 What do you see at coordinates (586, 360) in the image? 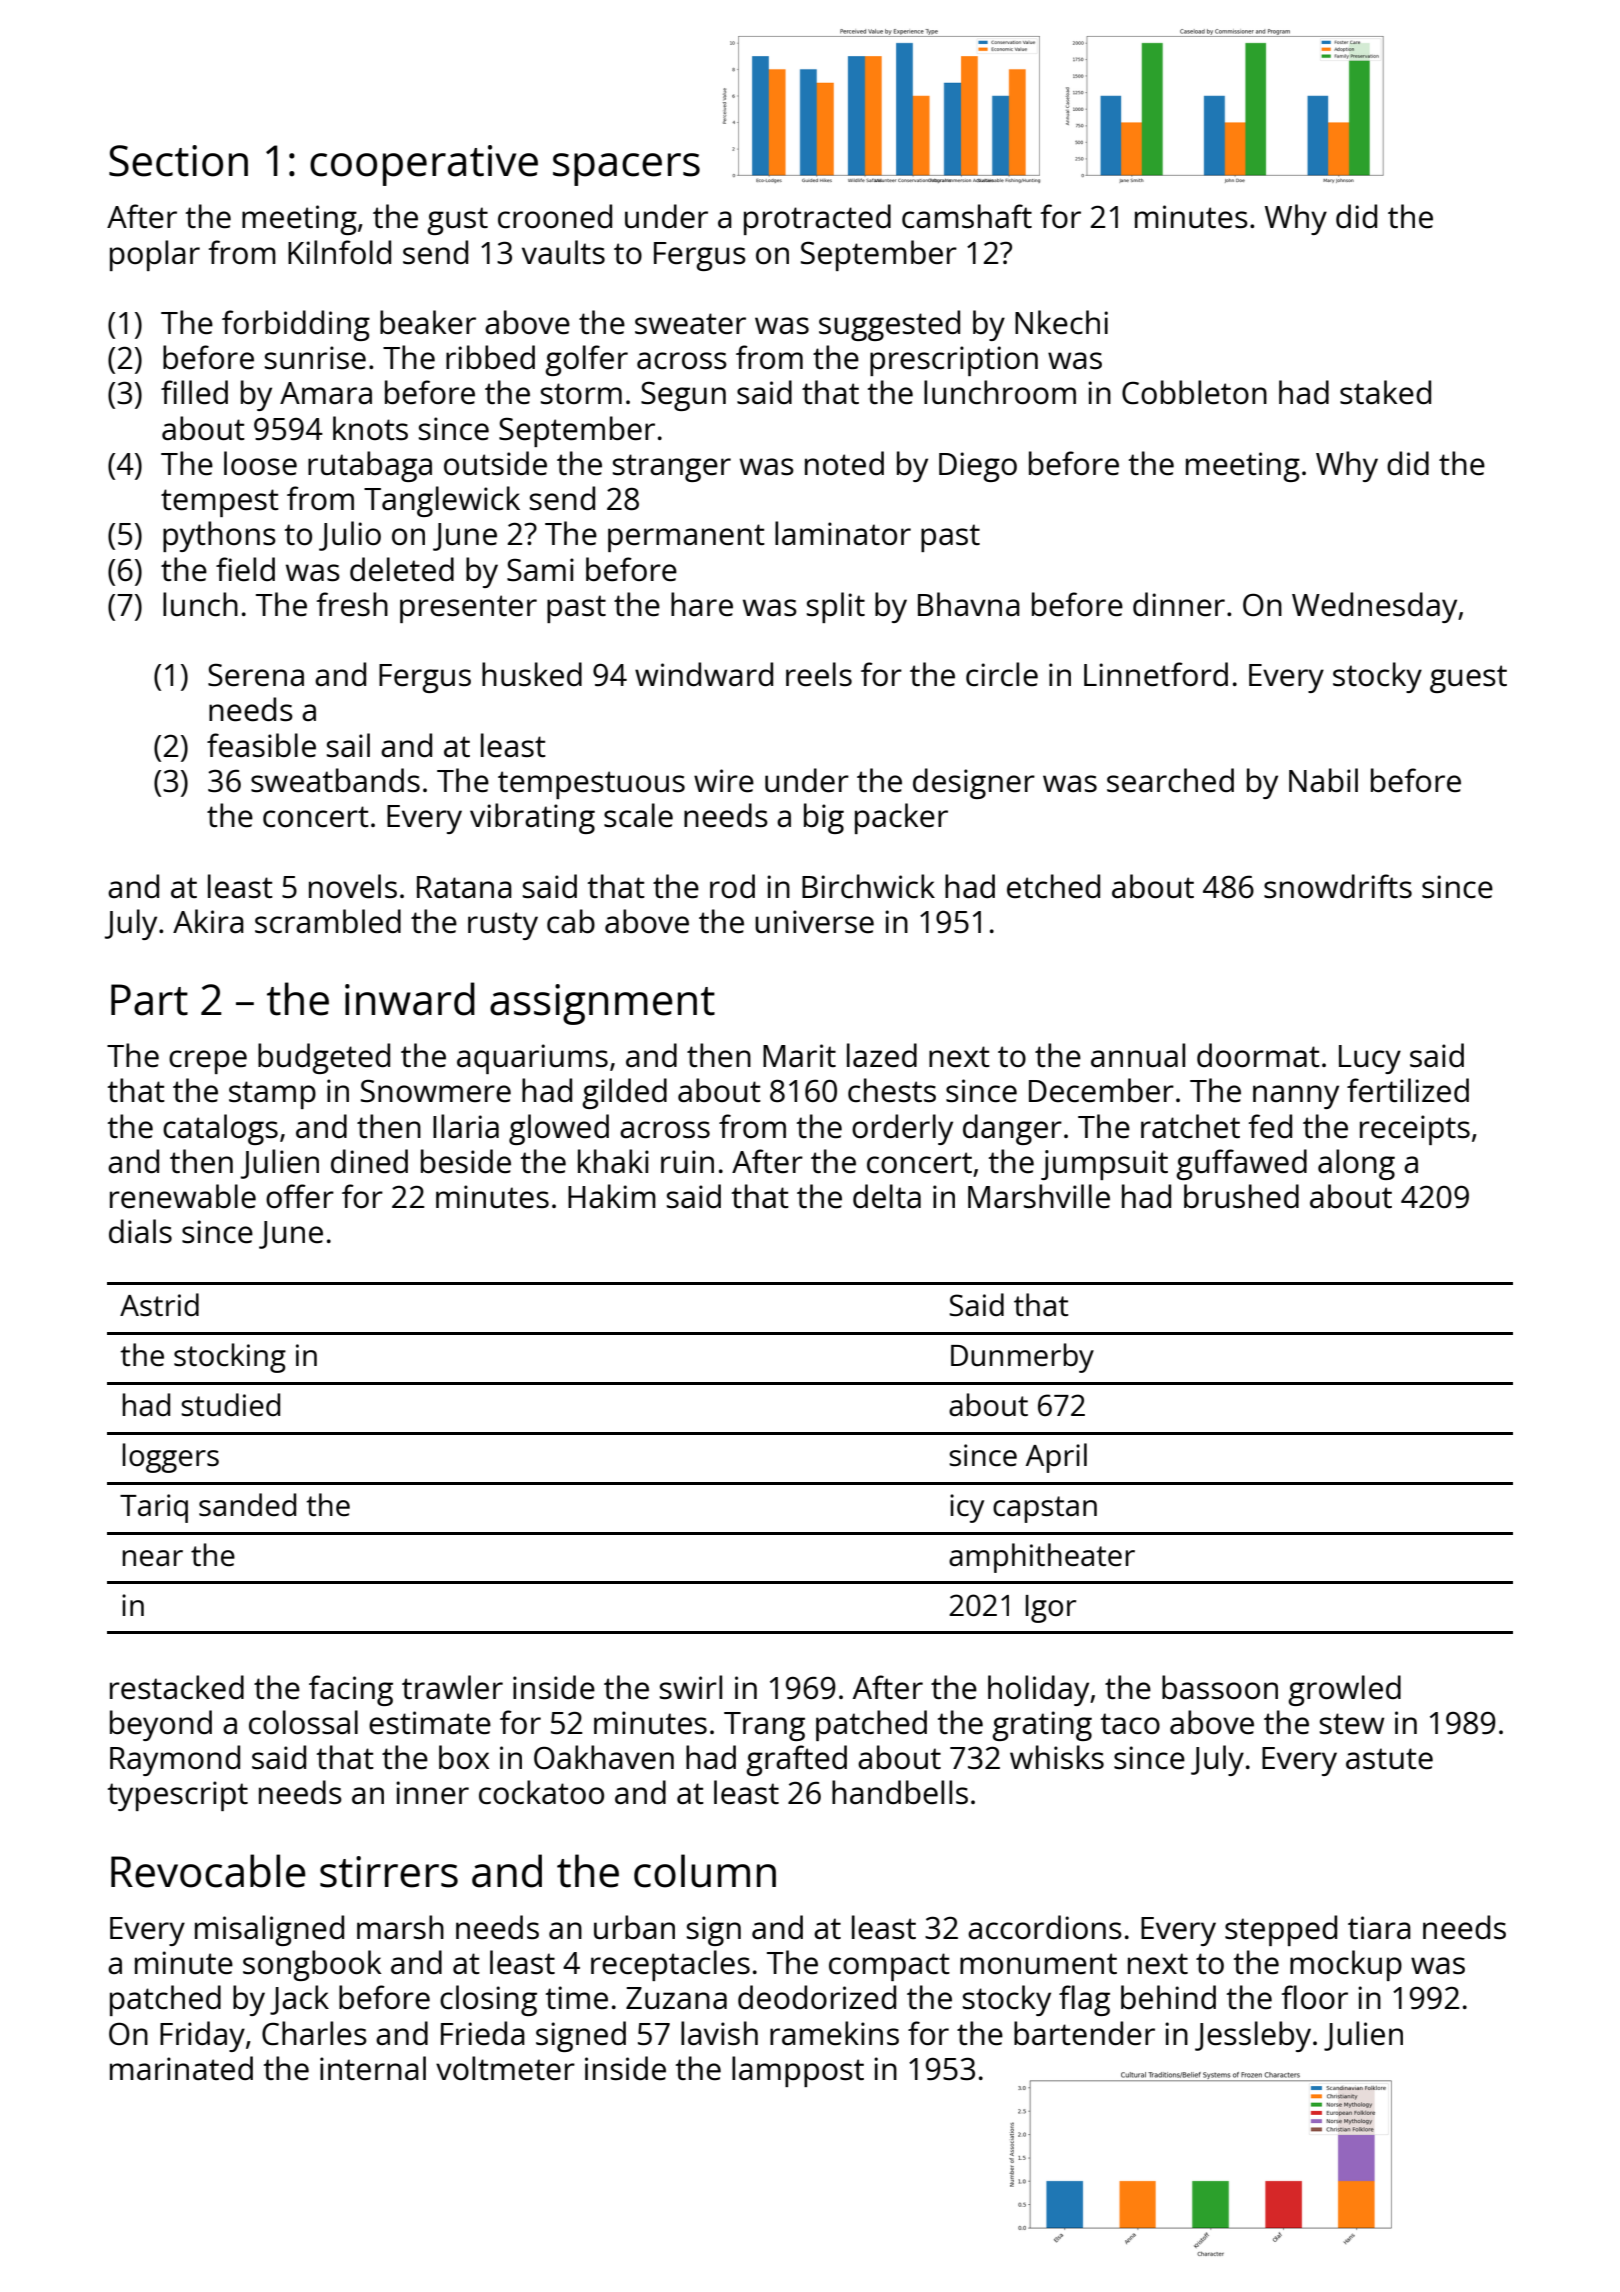
I see `golfer` at bounding box center [586, 360].
